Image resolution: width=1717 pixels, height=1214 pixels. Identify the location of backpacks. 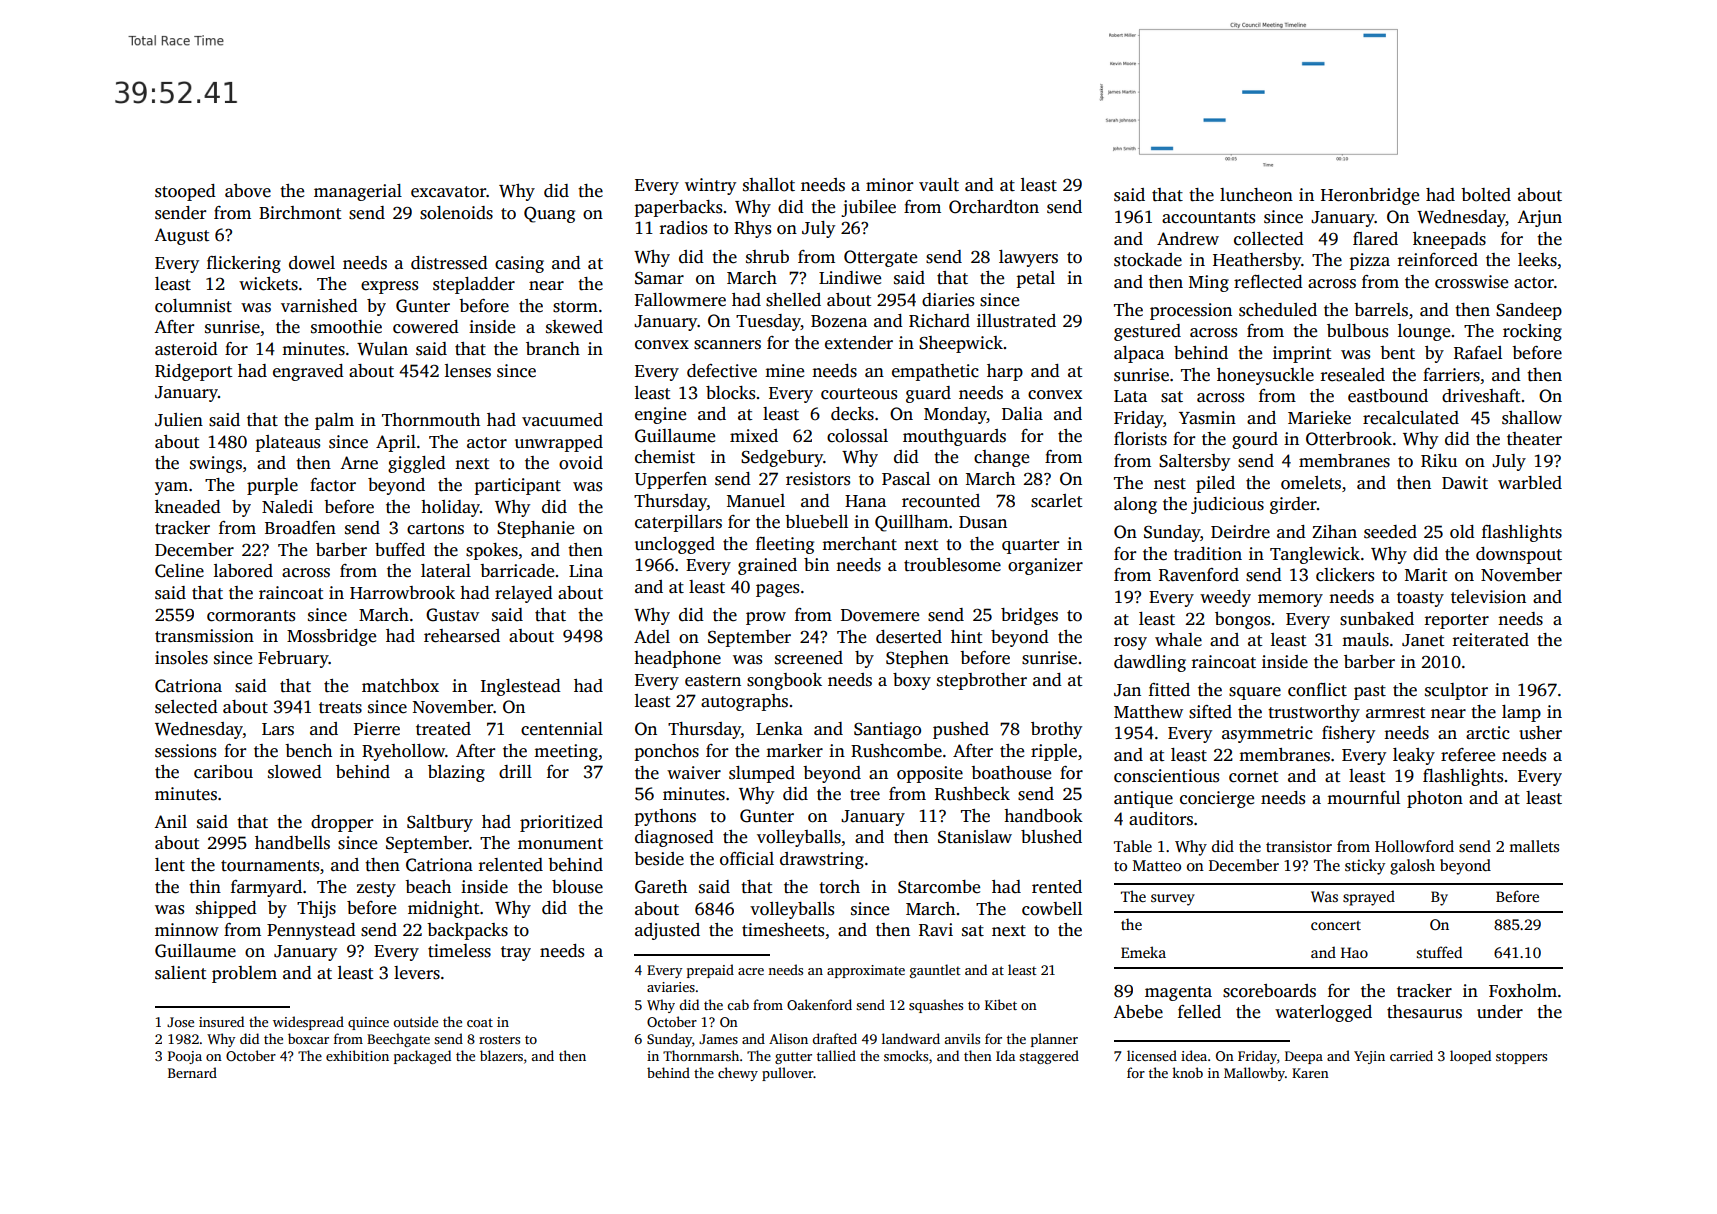
(467, 931).
